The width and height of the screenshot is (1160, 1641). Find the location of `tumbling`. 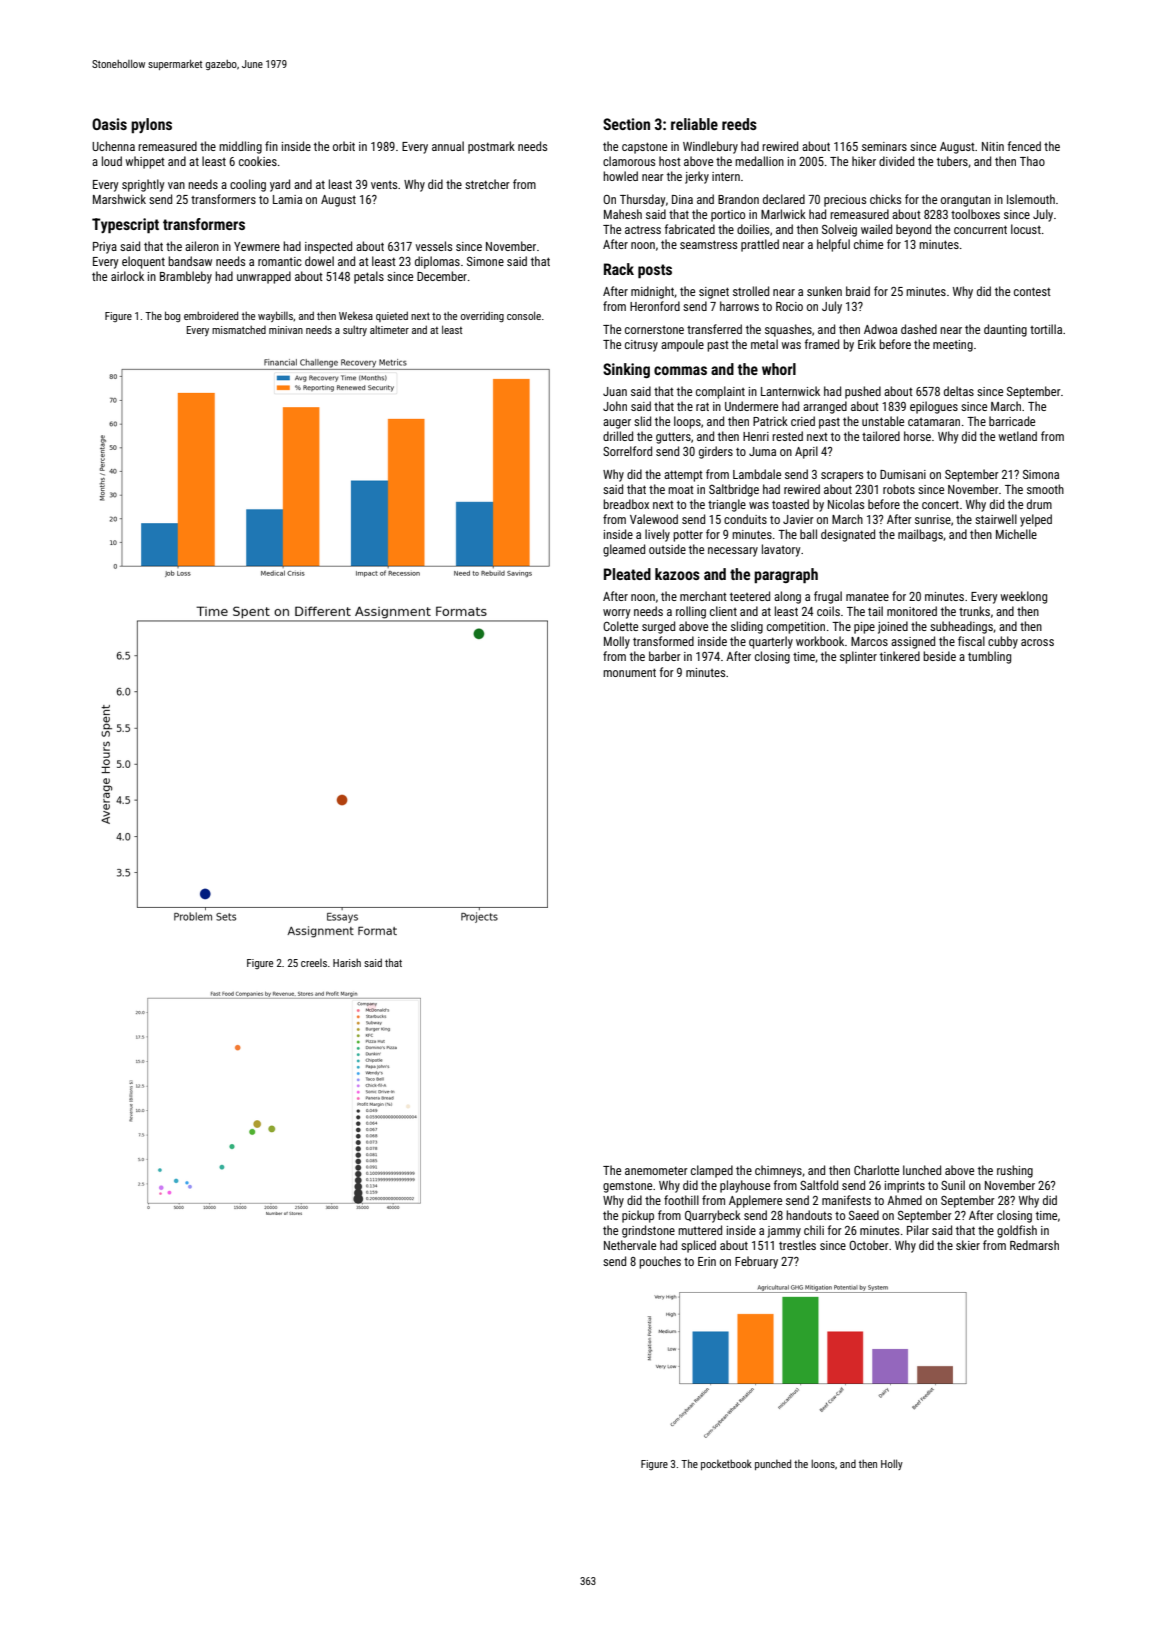

tumbling is located at coordinates (989, 657).
